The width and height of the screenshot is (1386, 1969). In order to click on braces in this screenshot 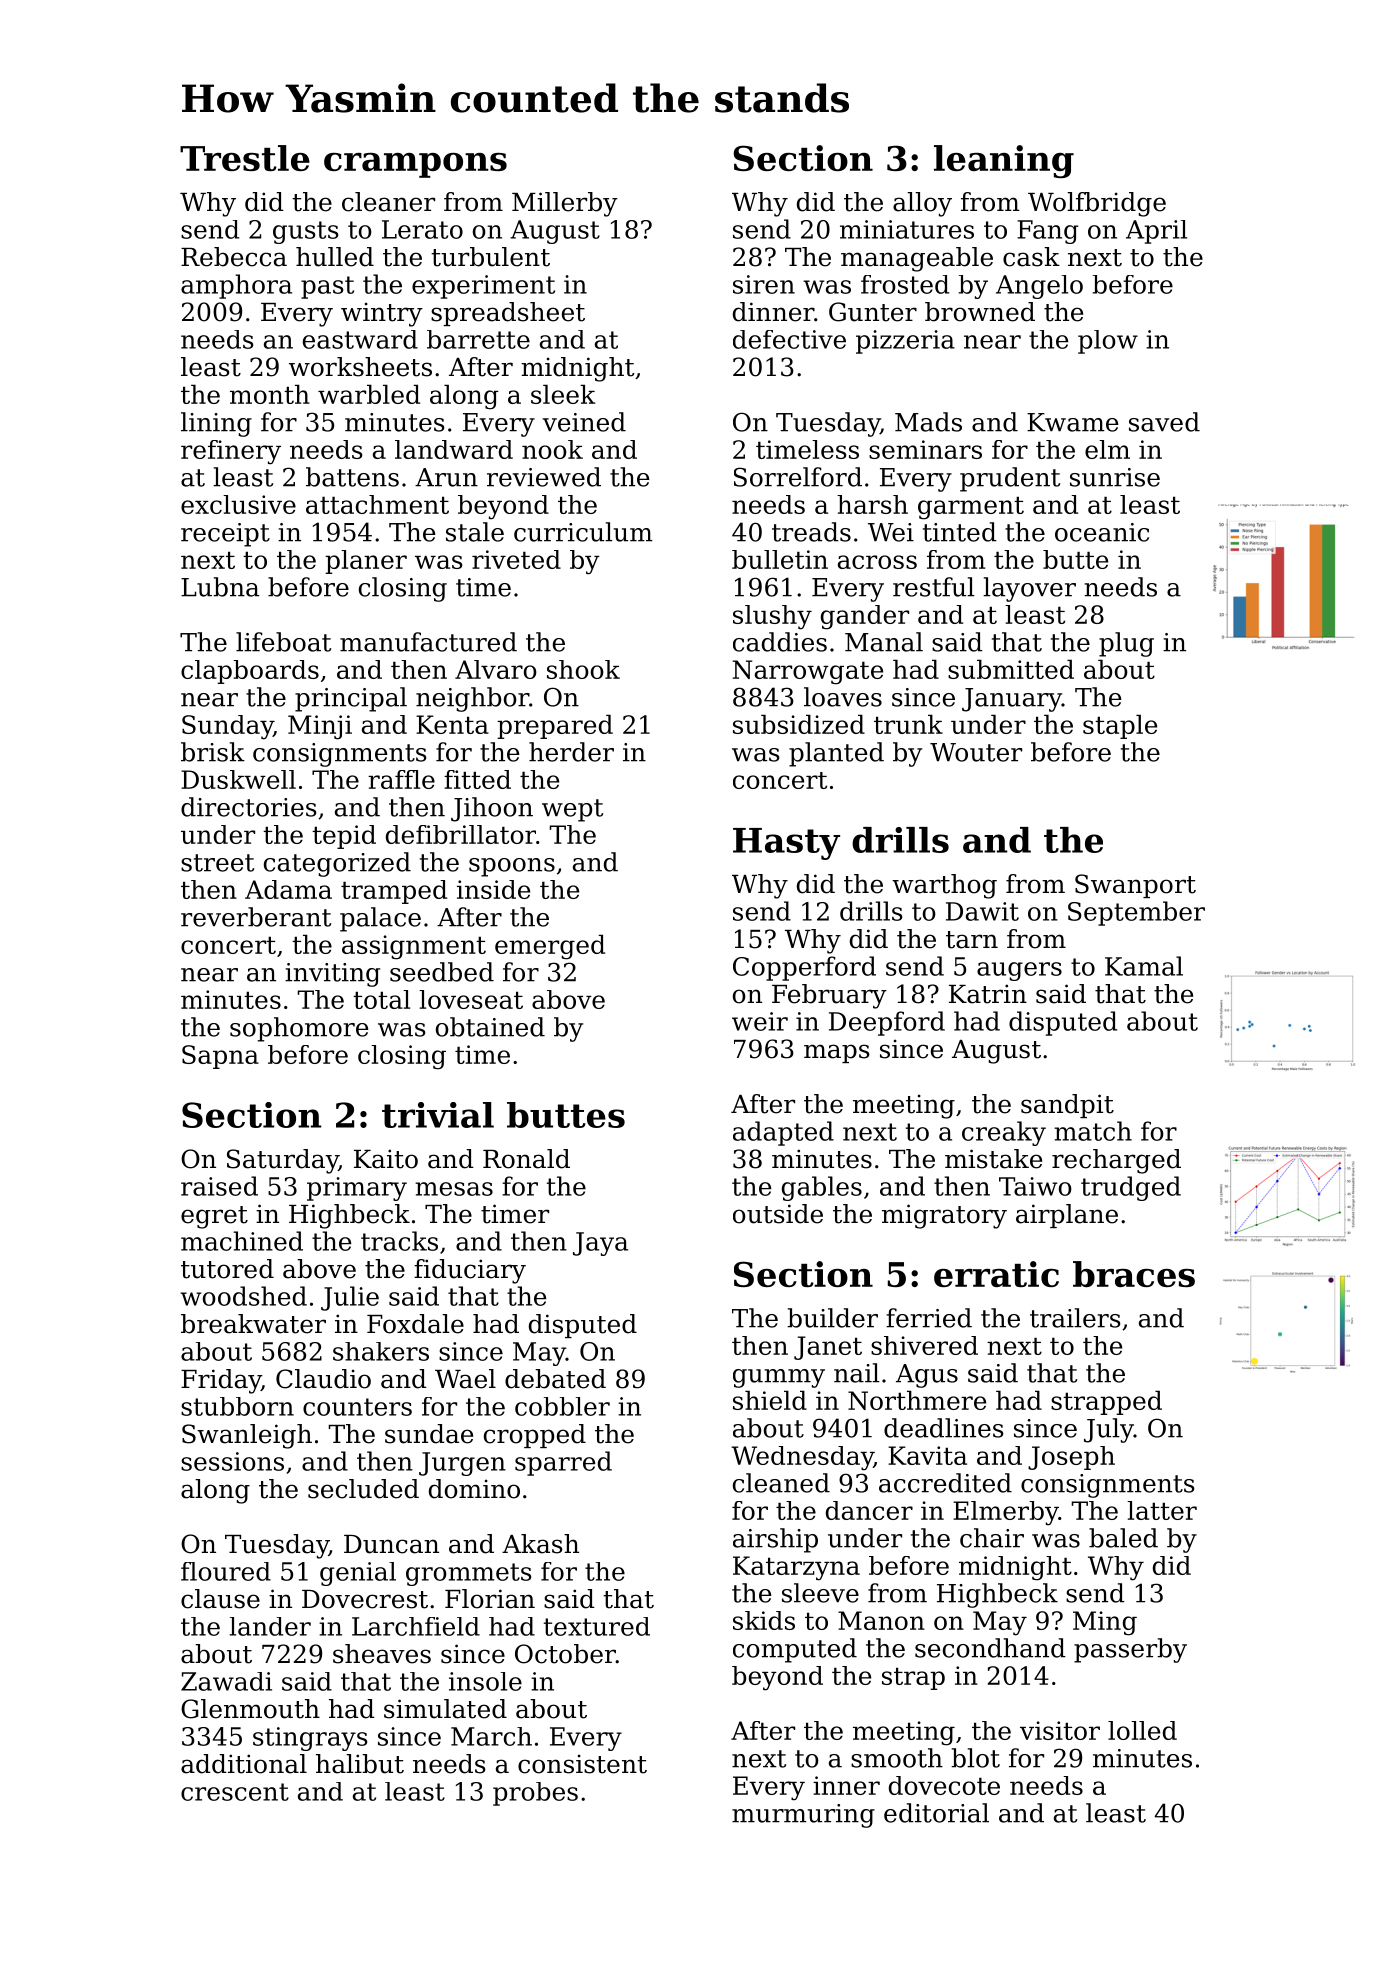, I will do `click(1134, 1274)`.
